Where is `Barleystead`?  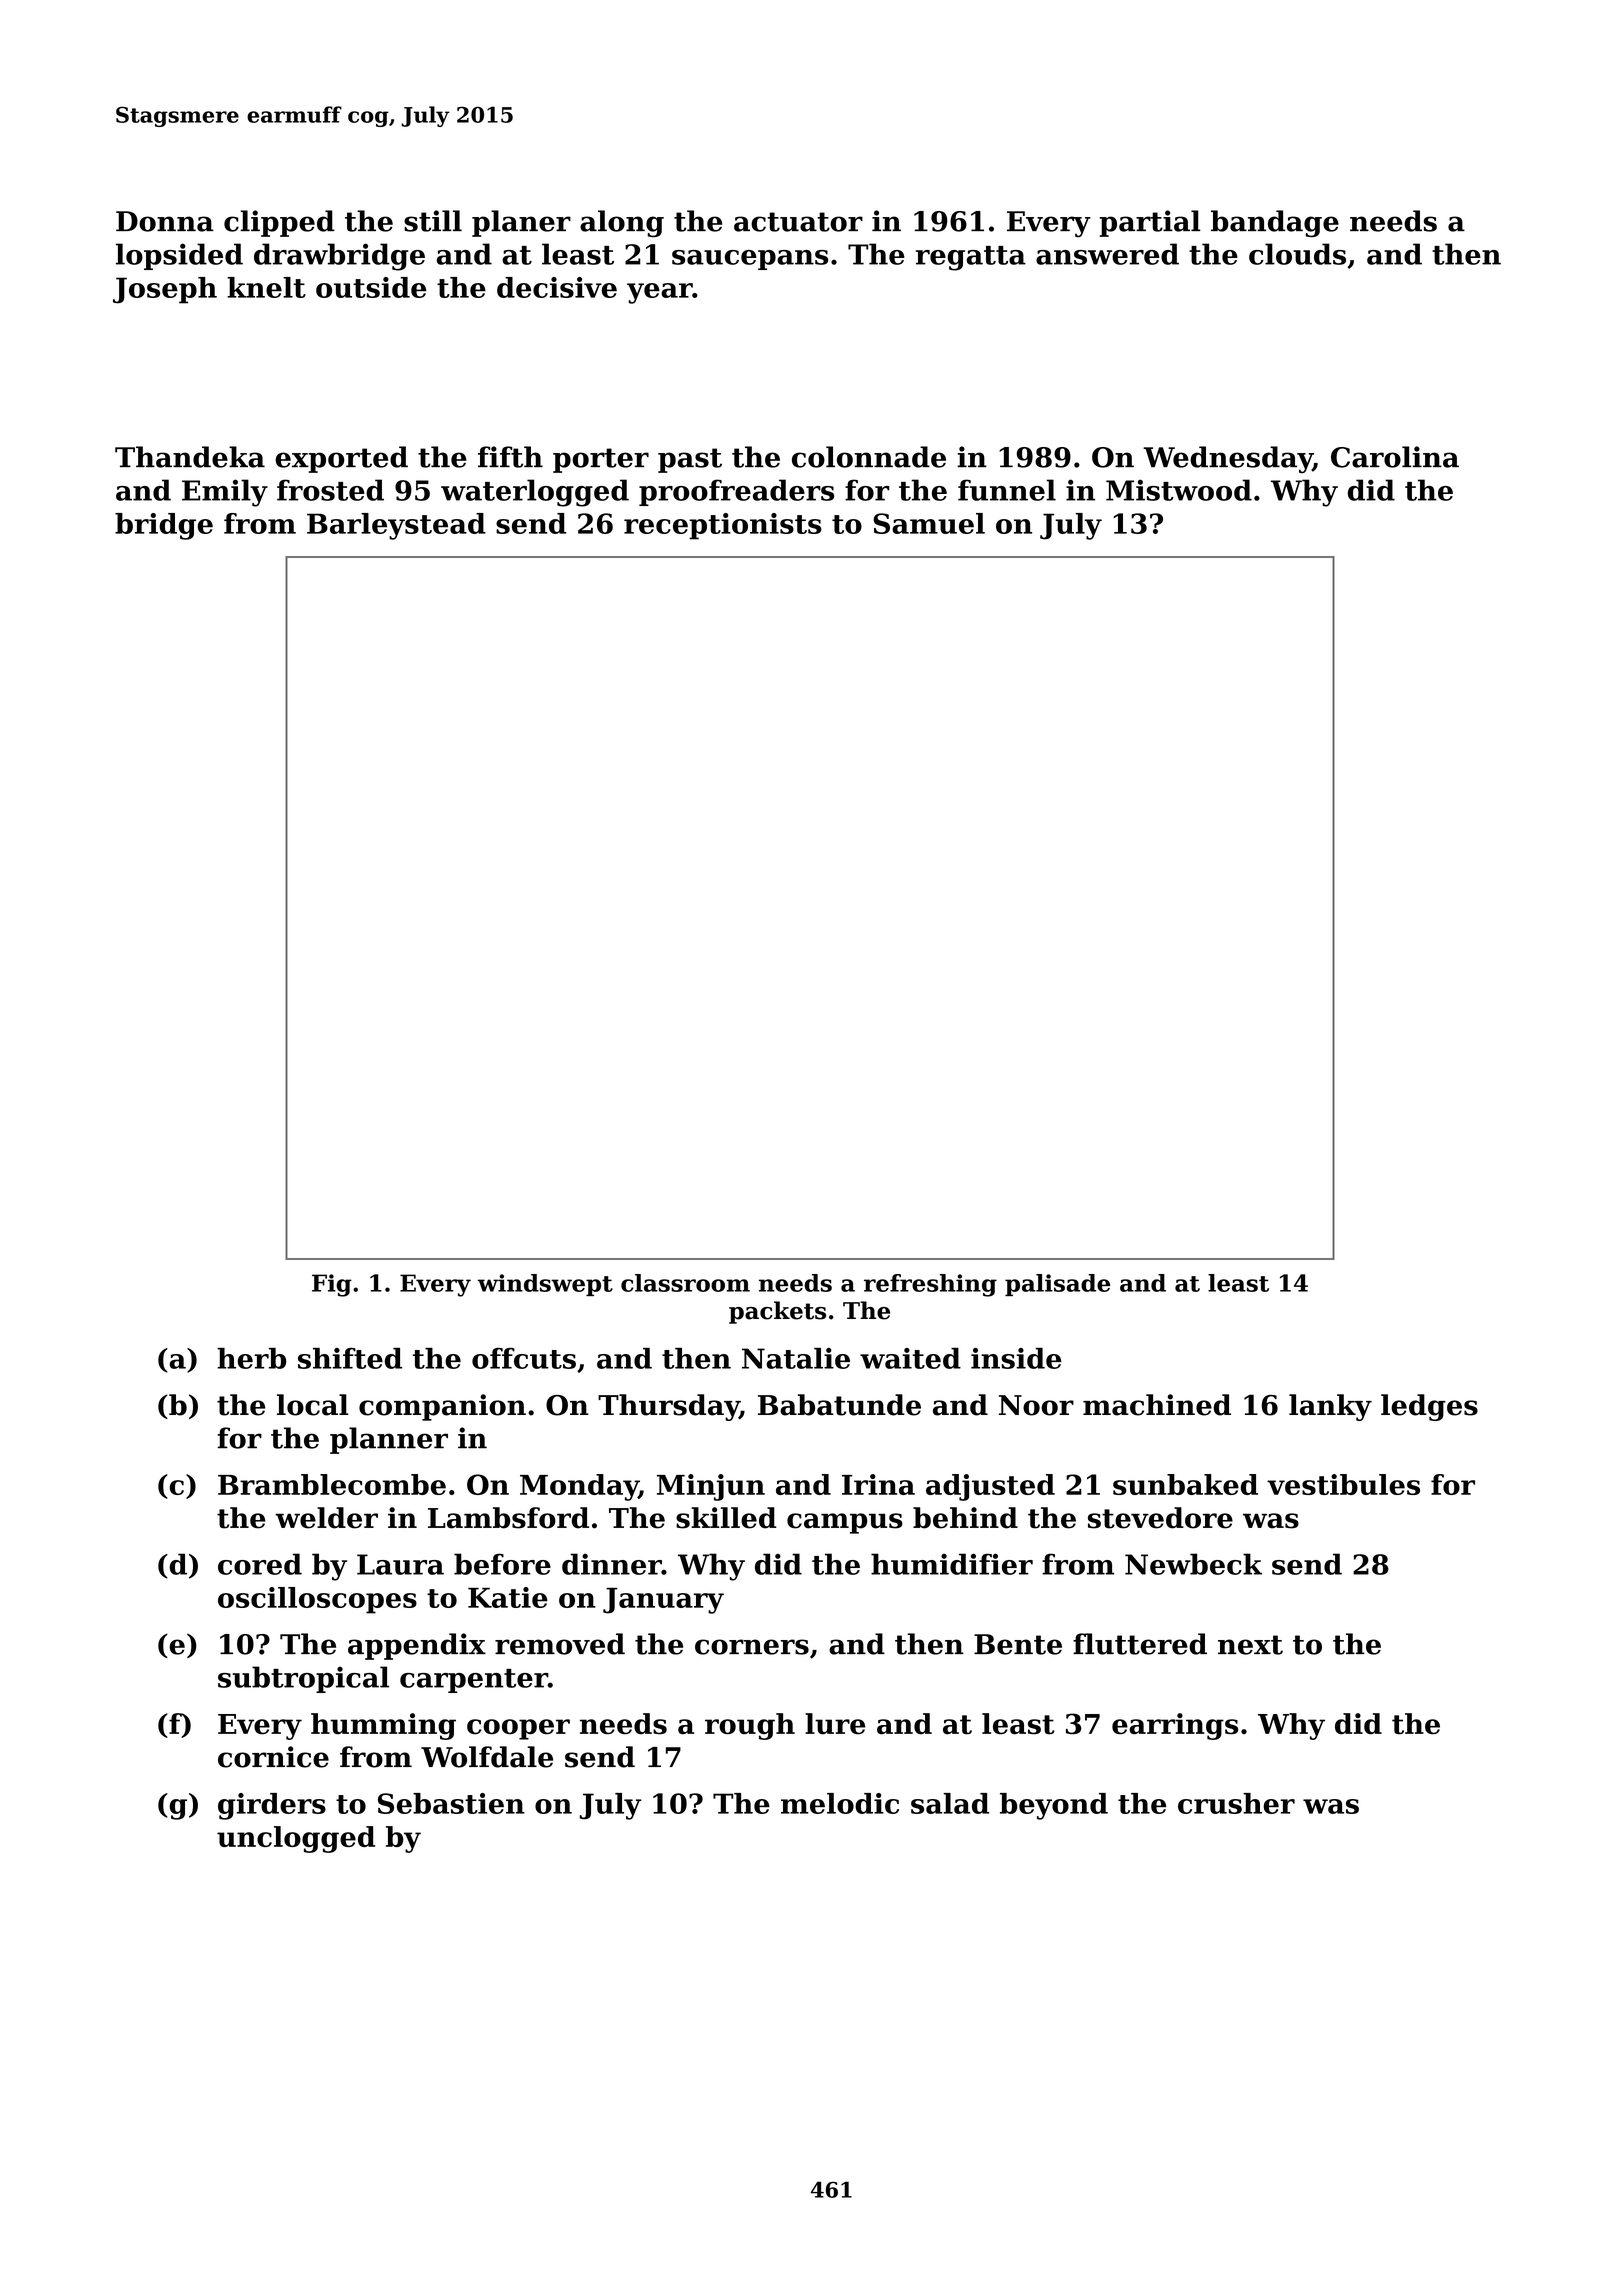 Barleystead is located at coordinates (396, 526).
